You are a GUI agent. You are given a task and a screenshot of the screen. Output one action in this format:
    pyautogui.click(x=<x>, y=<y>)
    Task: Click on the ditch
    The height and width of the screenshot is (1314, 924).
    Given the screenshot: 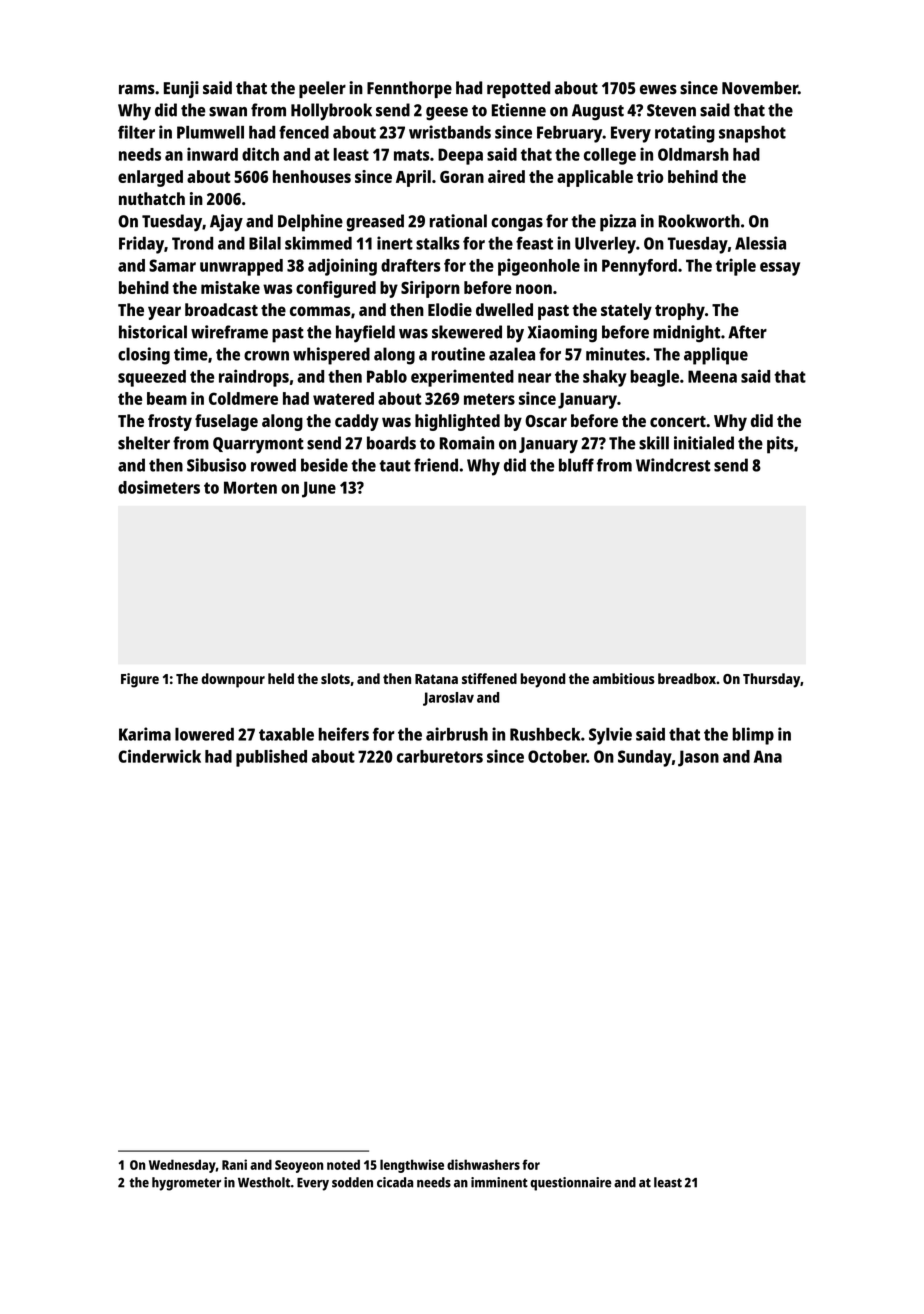 What is the action you would take?
    pyautogui.click(x=260, y=154)
